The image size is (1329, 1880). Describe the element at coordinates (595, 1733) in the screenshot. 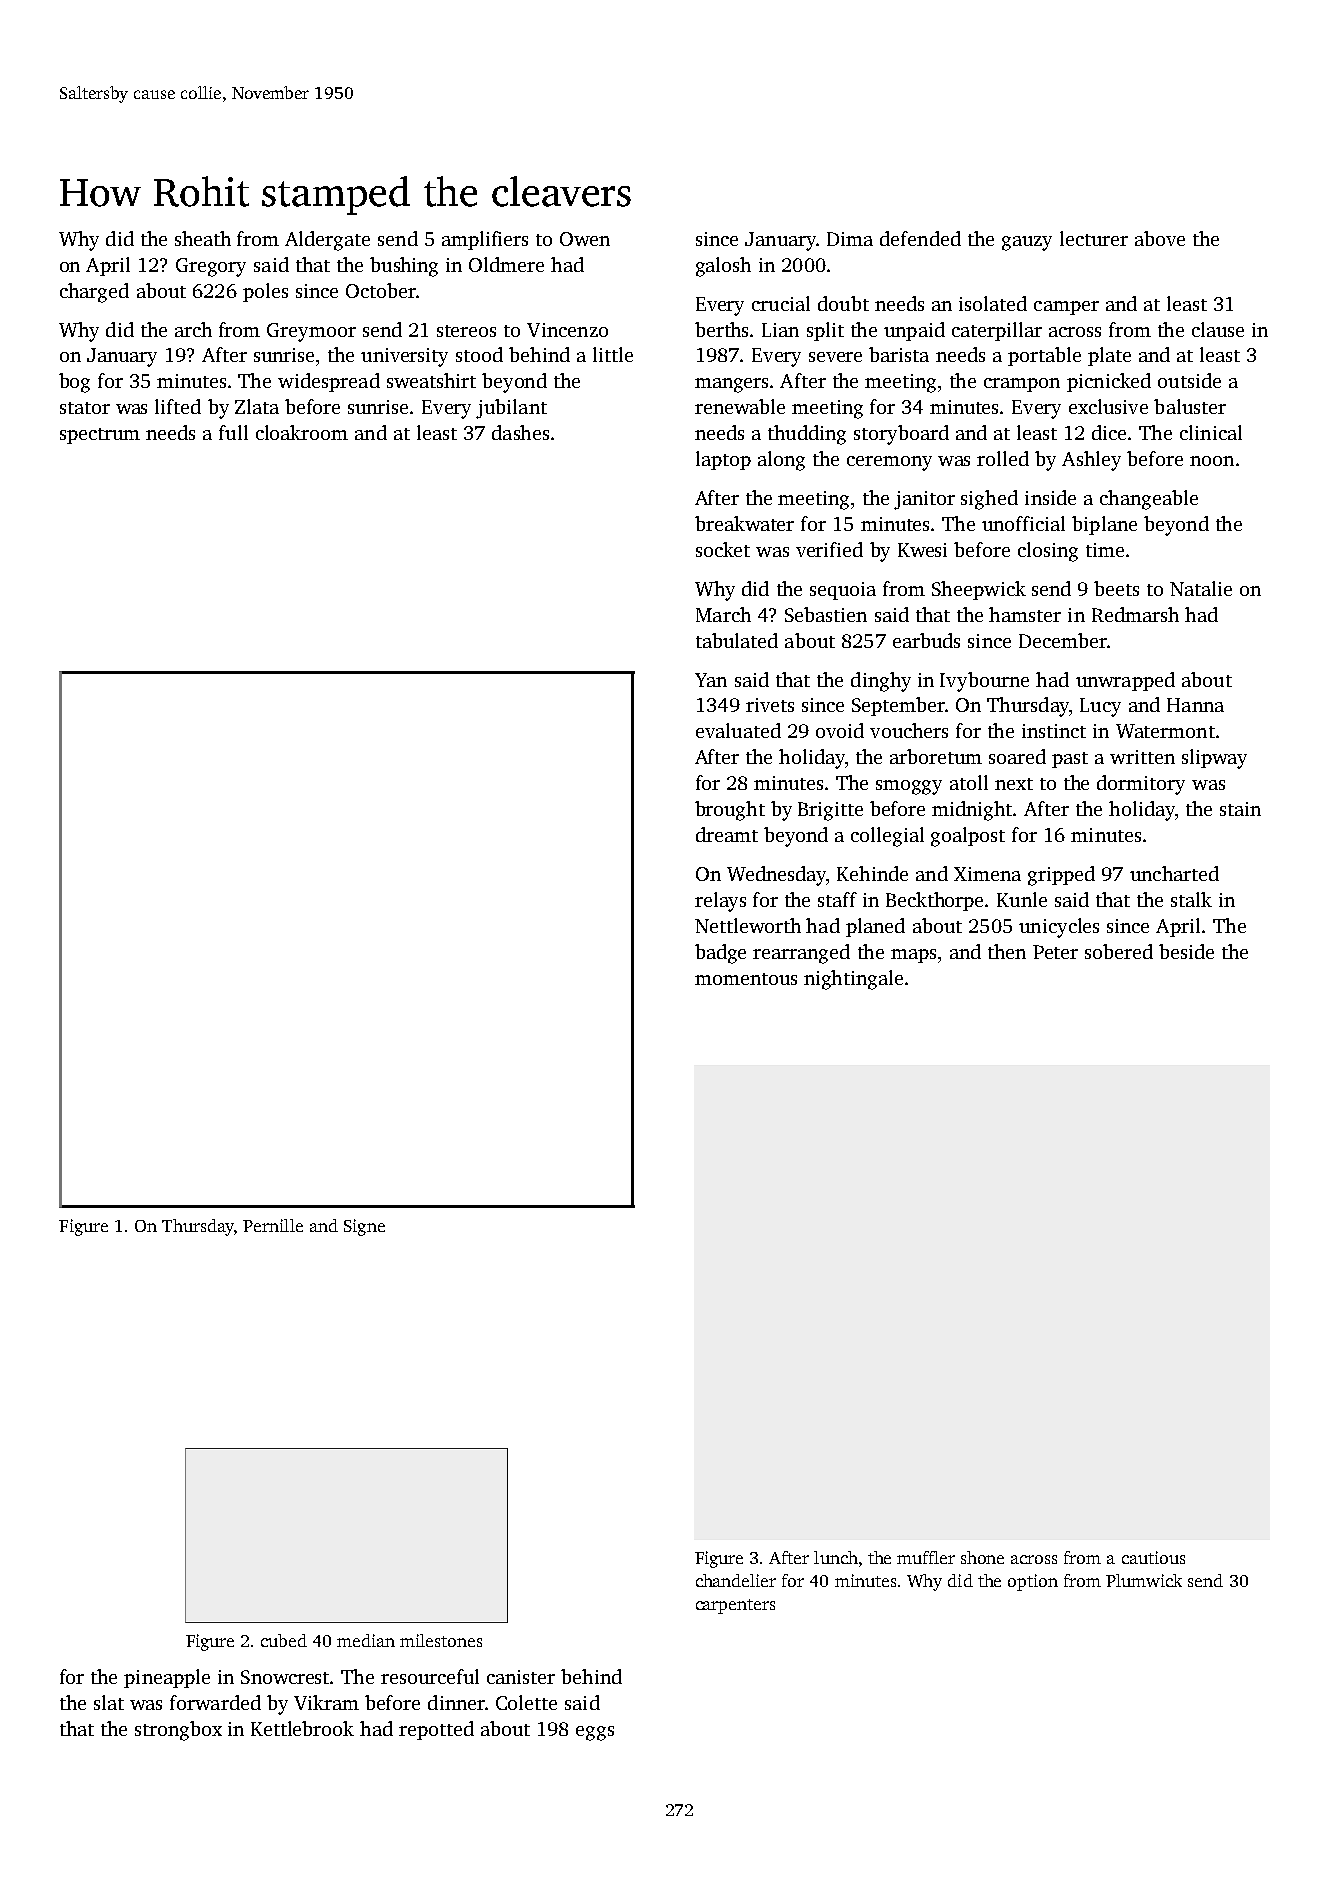

I see `eggs` at that location.
